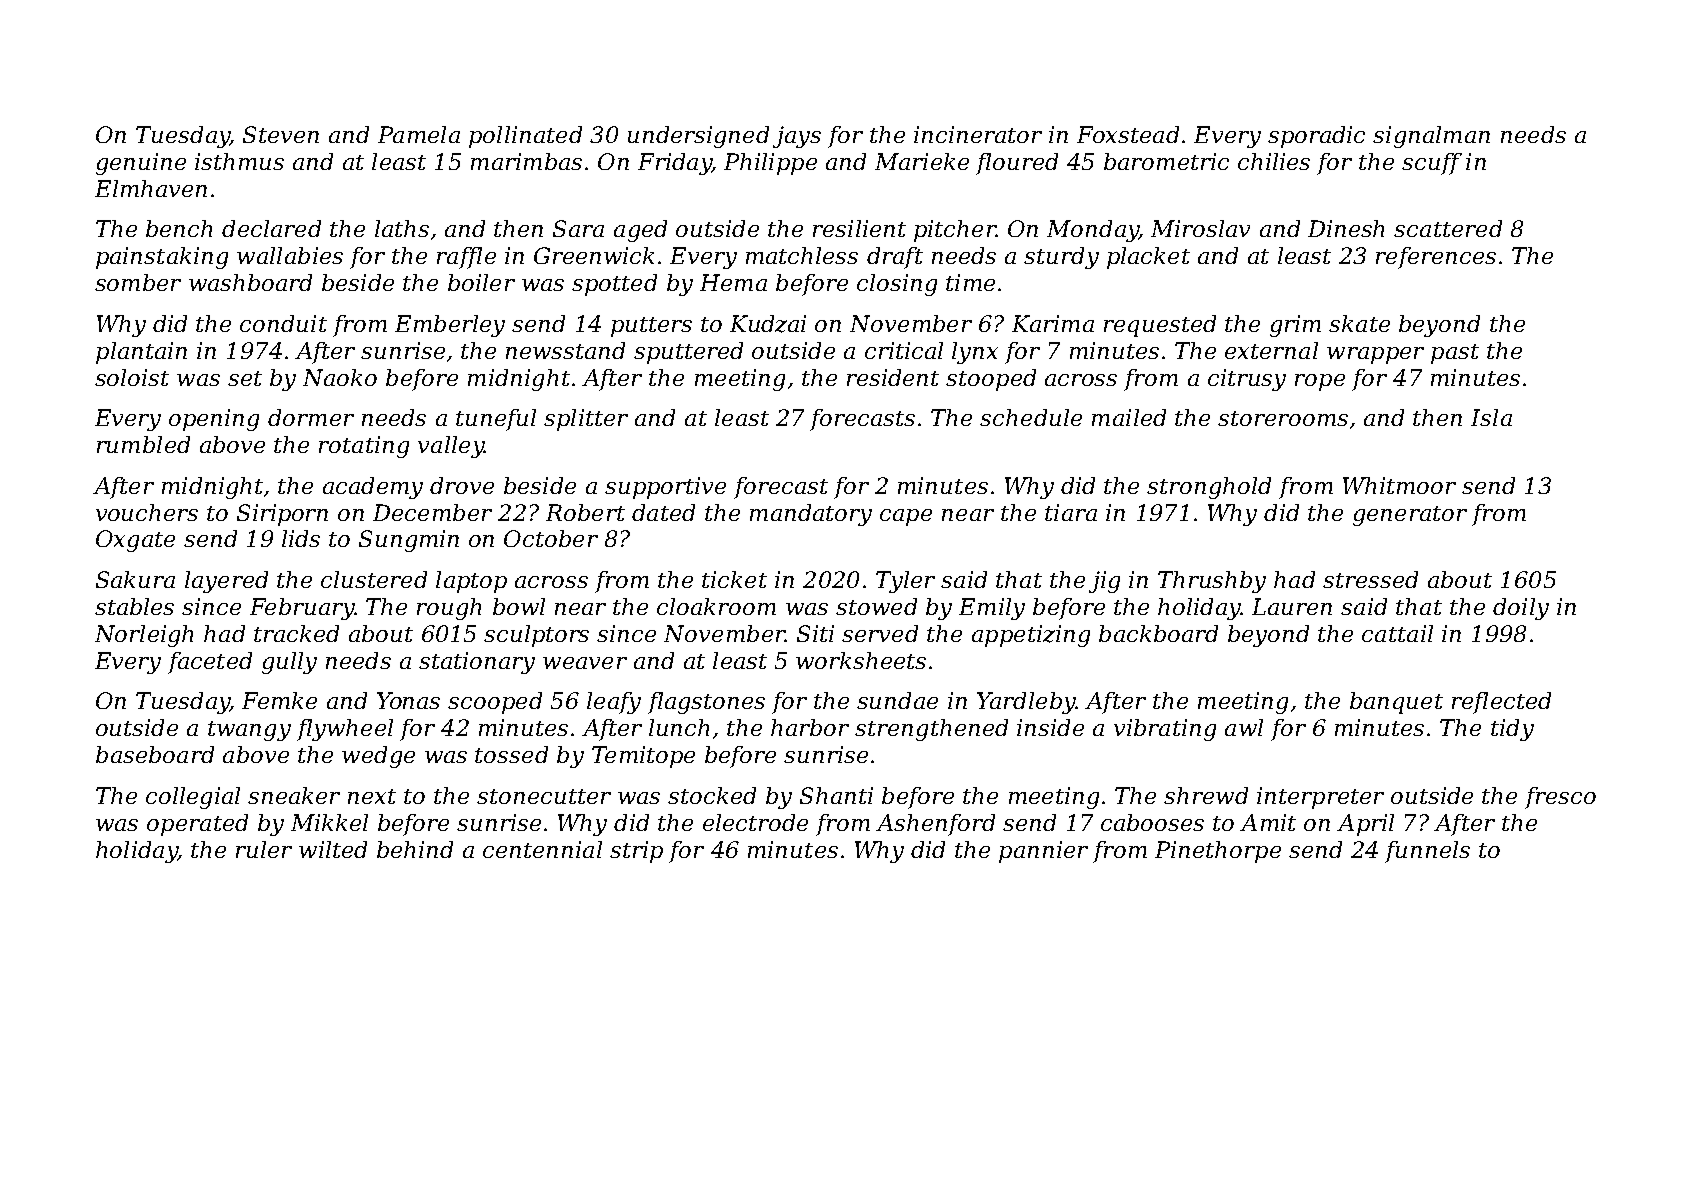  Describe the element at coordinates (311, 417) in the screenshot. I see `dormer` at that location.
